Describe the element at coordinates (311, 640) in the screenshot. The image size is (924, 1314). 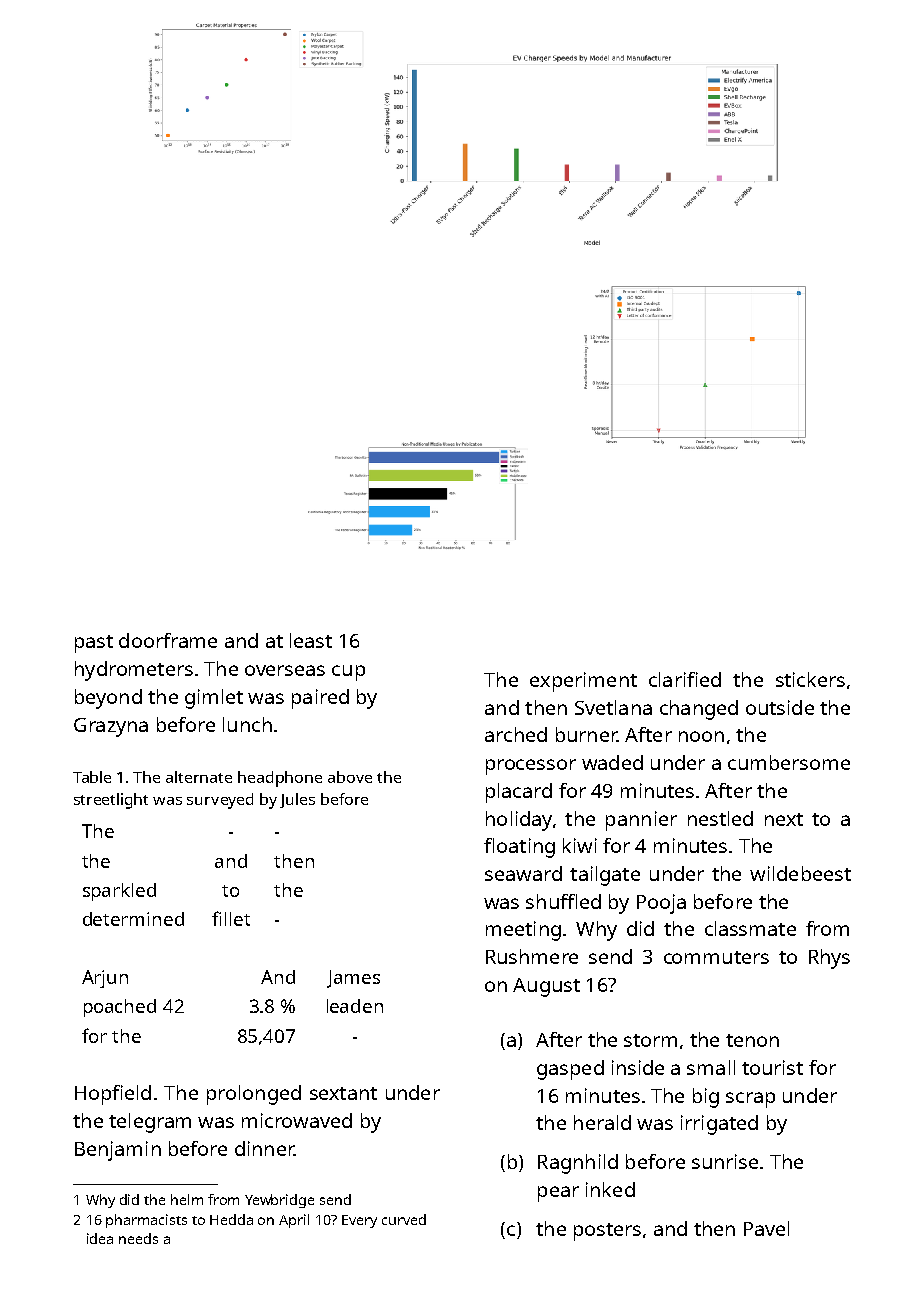
I see `least` at that location.
